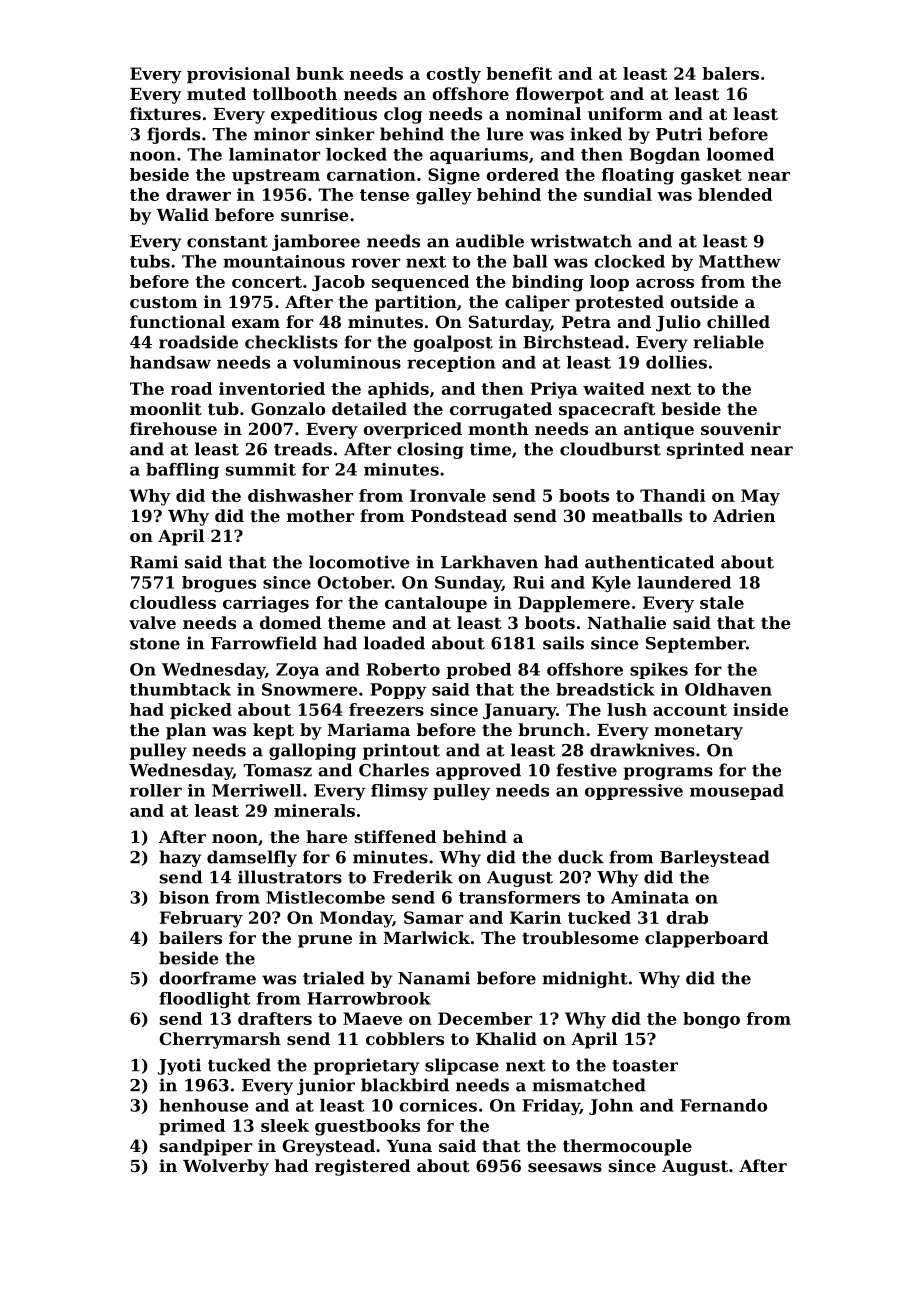 The image size is (924, 1314). I want to click on outside, so click(704, 301).
